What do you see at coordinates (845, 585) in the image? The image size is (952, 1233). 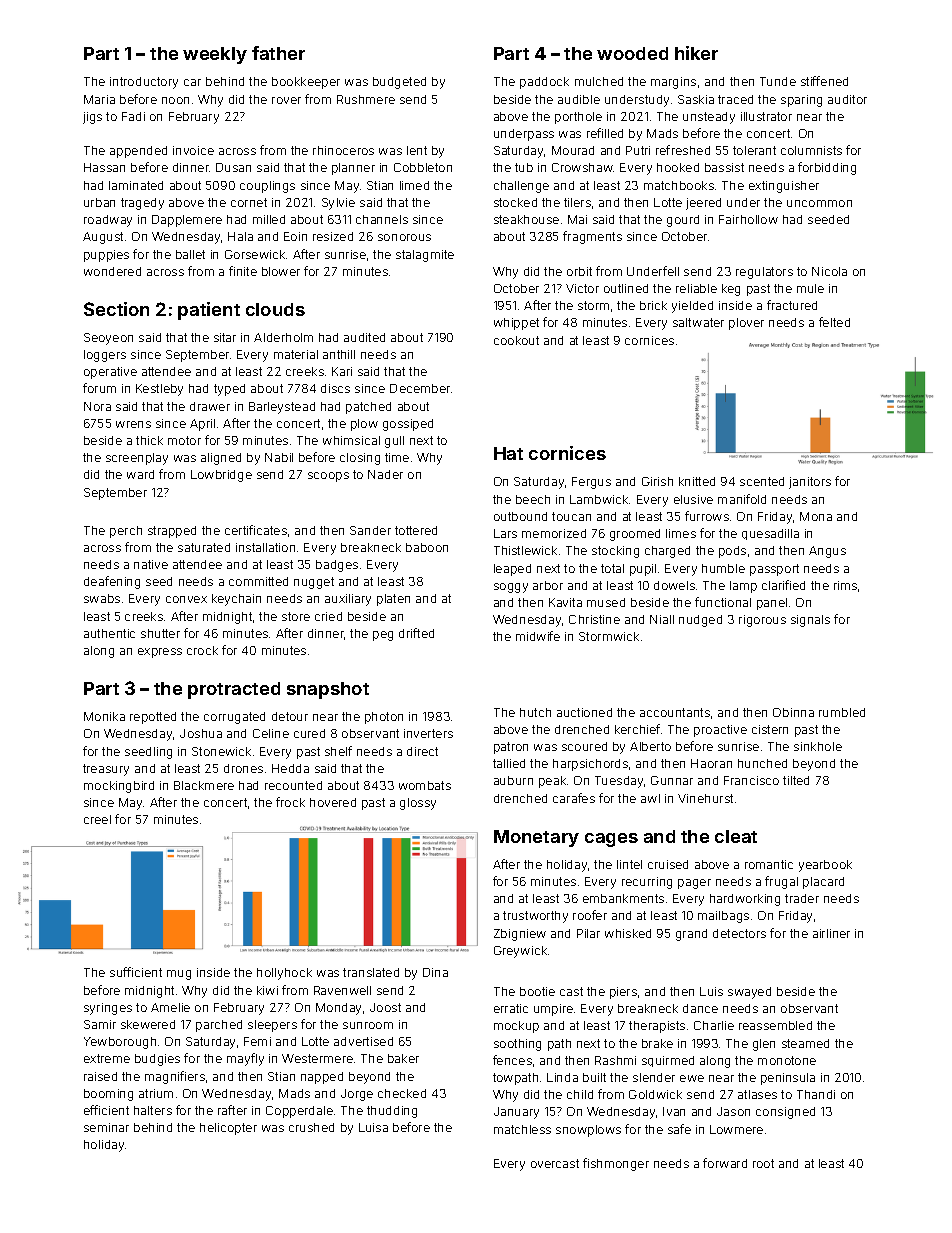 I see `rims` at bounding box center [845, 585].
